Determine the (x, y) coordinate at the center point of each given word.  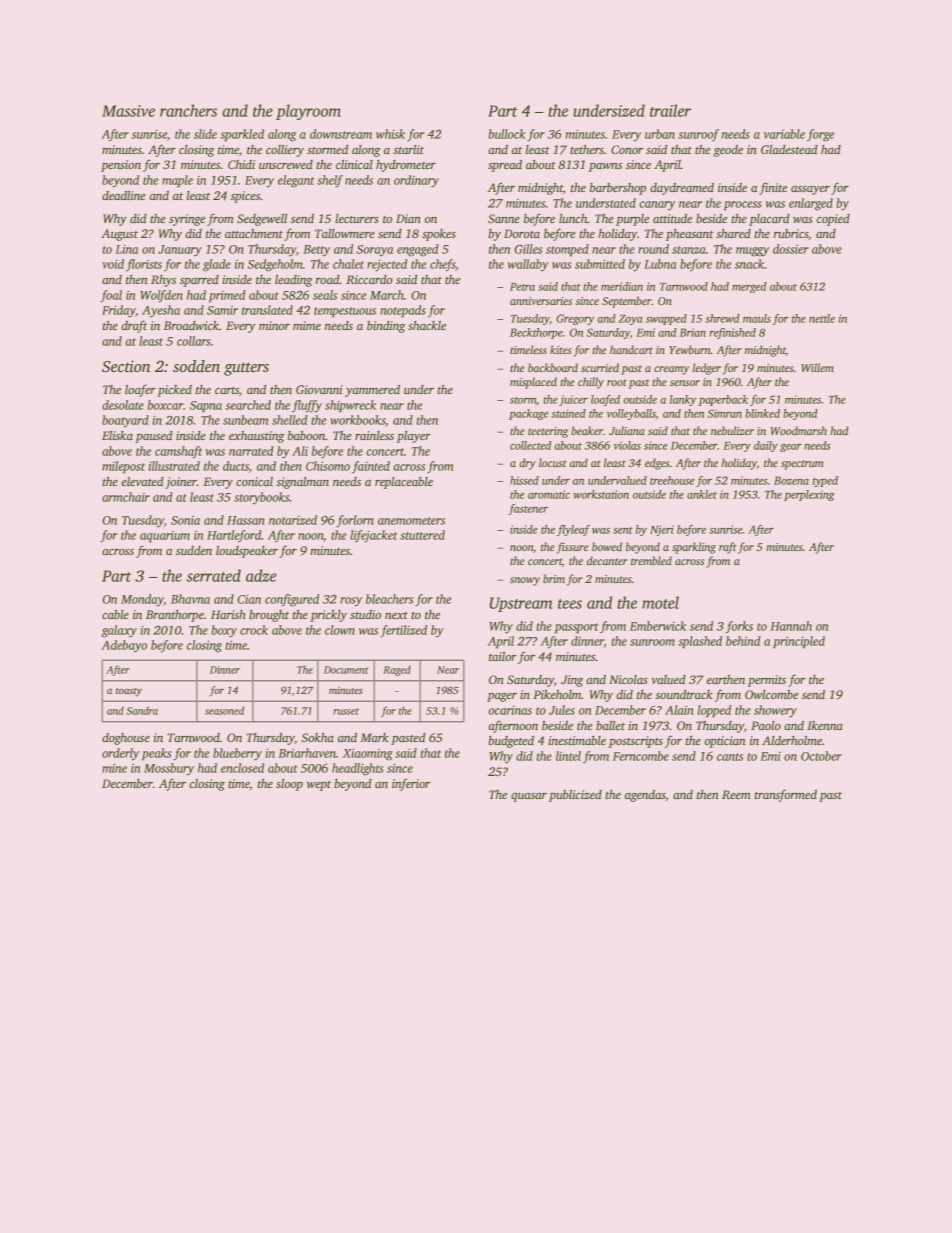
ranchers (188, 110)
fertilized (403, 631)
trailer (670, 110)
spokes (439, 235)
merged (749, 287)
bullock (506, 134)
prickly (328, 616)
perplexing (809, 495)
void (113, 264)
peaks (156, 754)
